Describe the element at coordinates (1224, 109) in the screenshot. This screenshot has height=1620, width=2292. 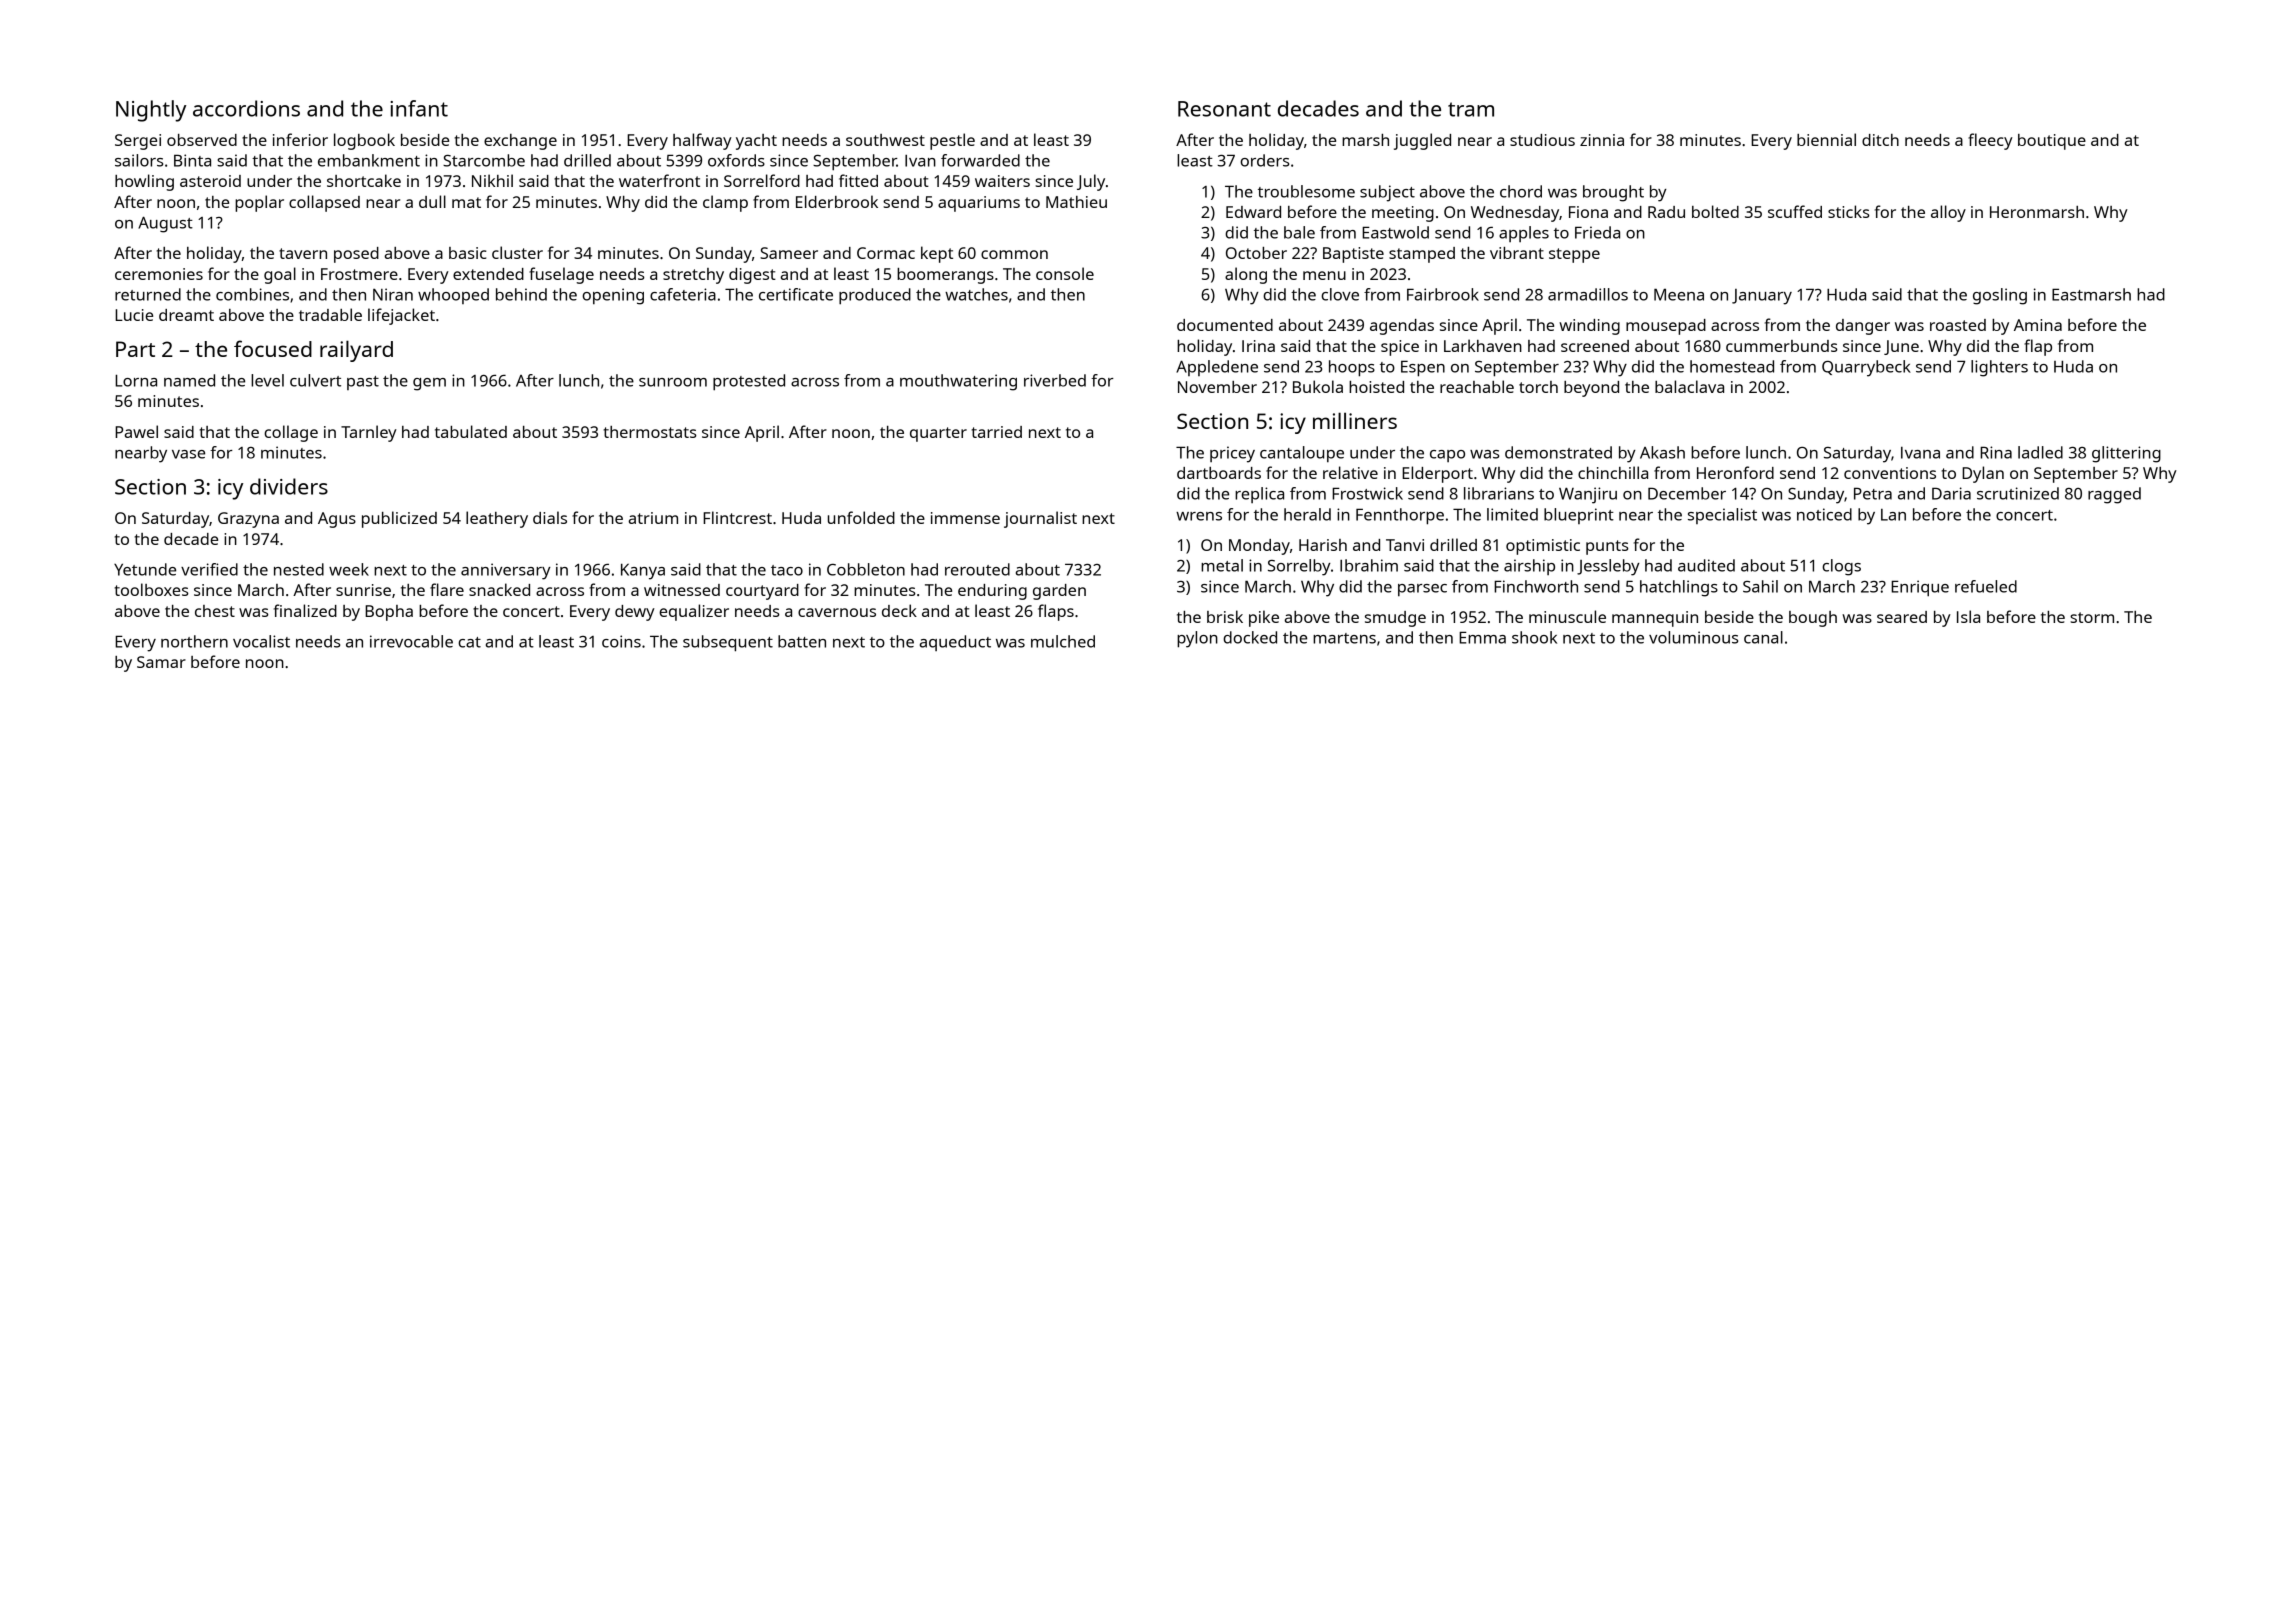
I see `Resonant` at that location.
